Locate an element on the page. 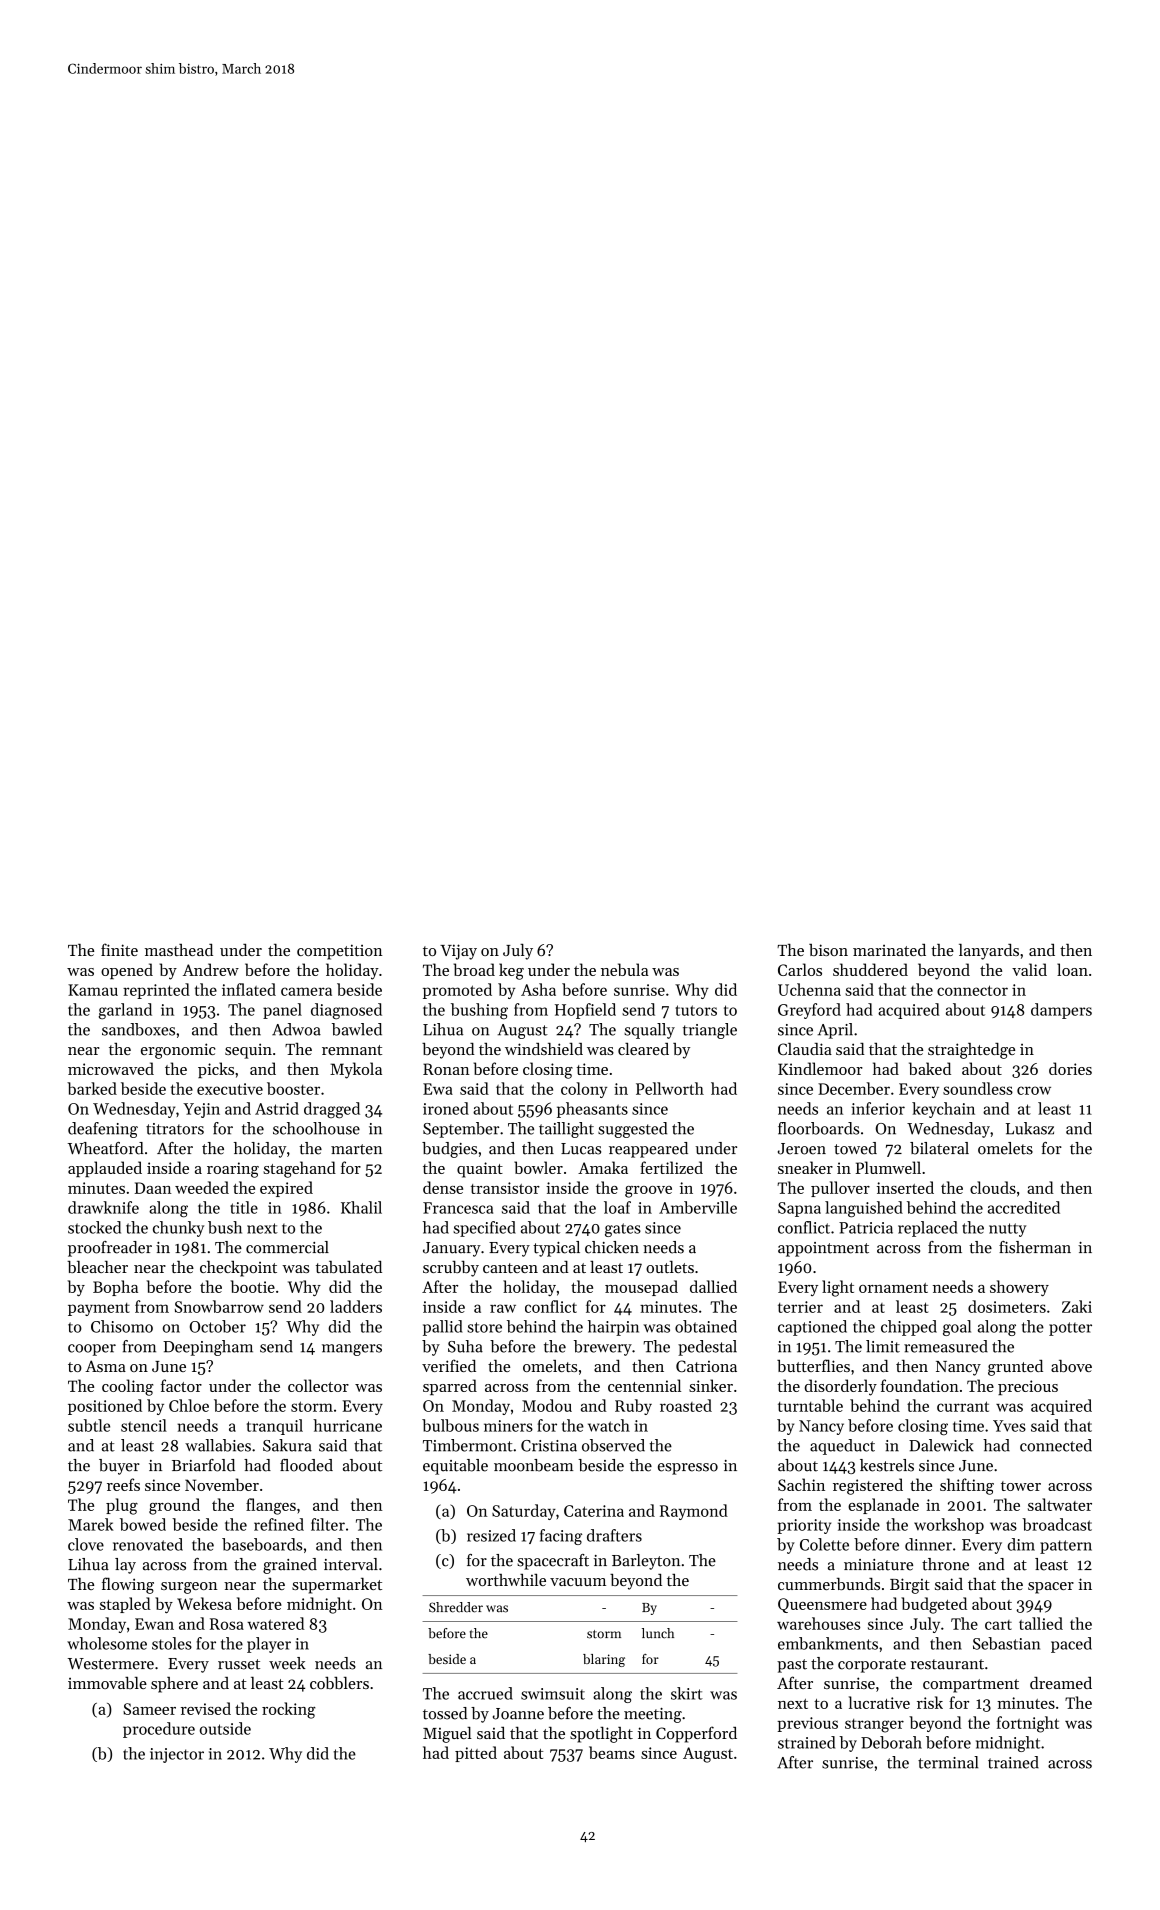 The height and width of the document is (1910, 1160). bison is located at coordinates (828, 950).
